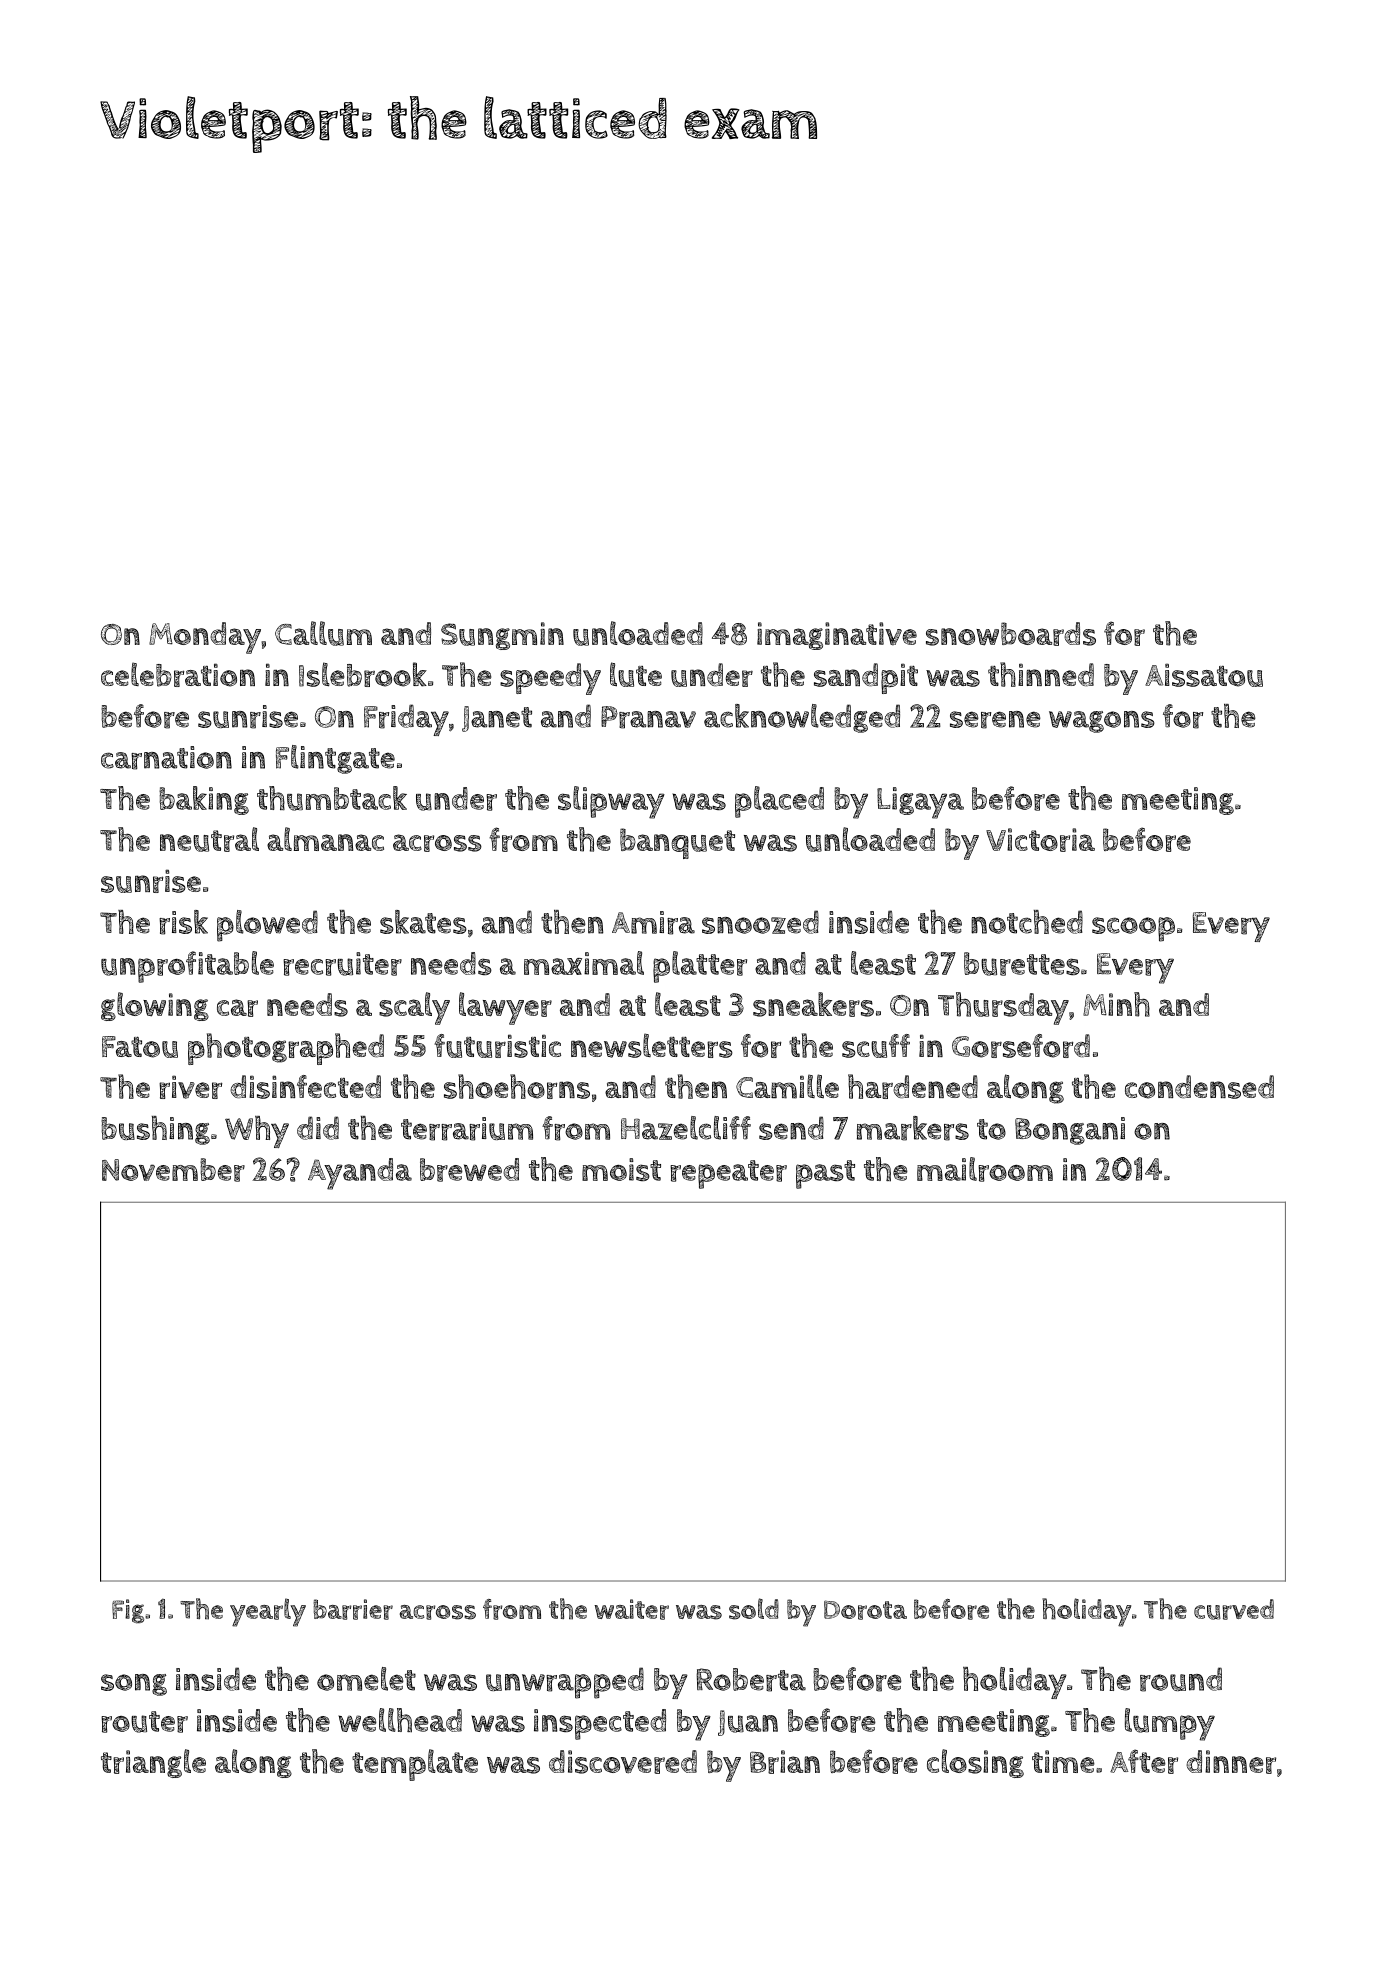  Describe the element at coordinates (985, 1169) in the document. I see `mailroom` at that location.
